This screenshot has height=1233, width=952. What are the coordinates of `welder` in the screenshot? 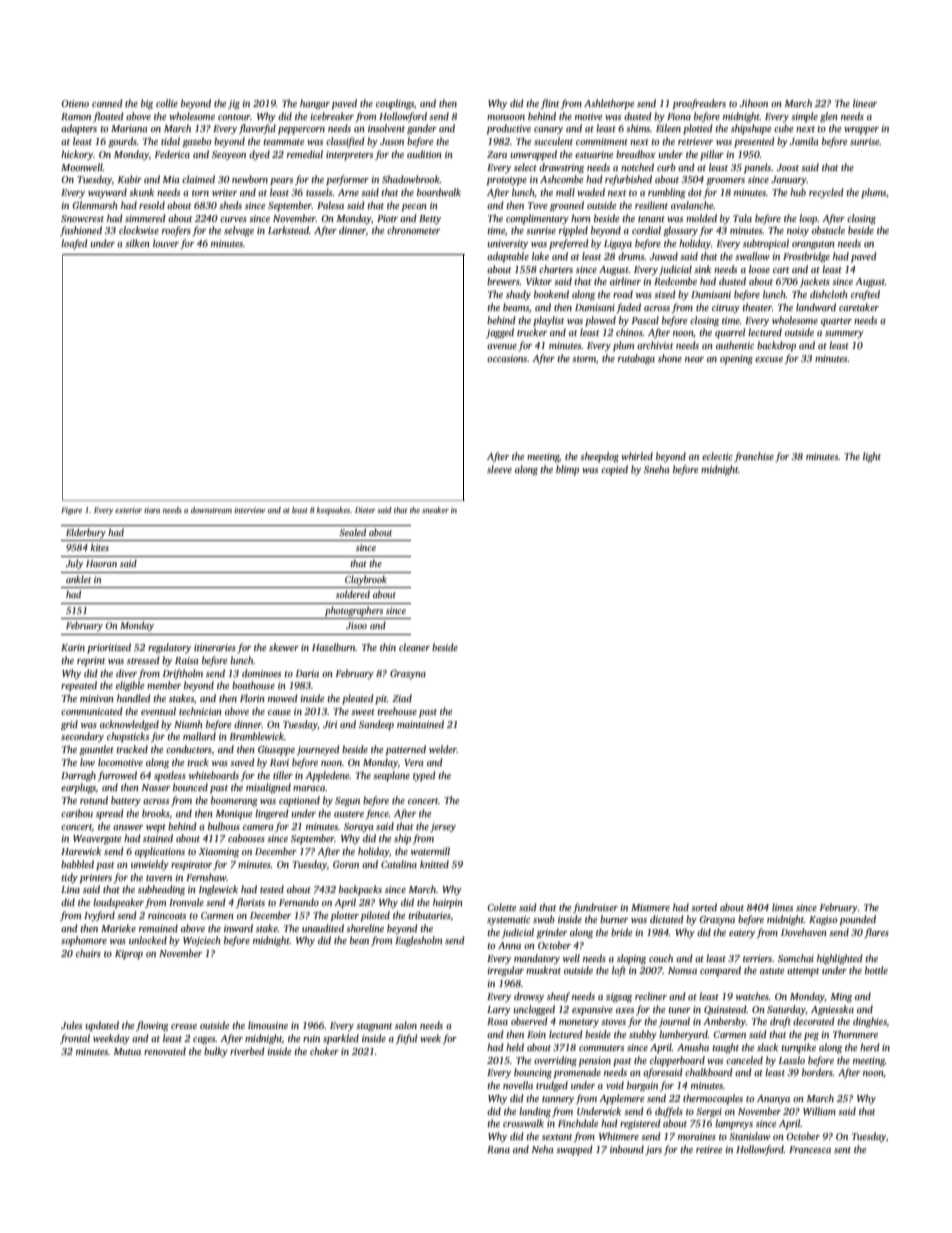 It's located at (443, 749).
